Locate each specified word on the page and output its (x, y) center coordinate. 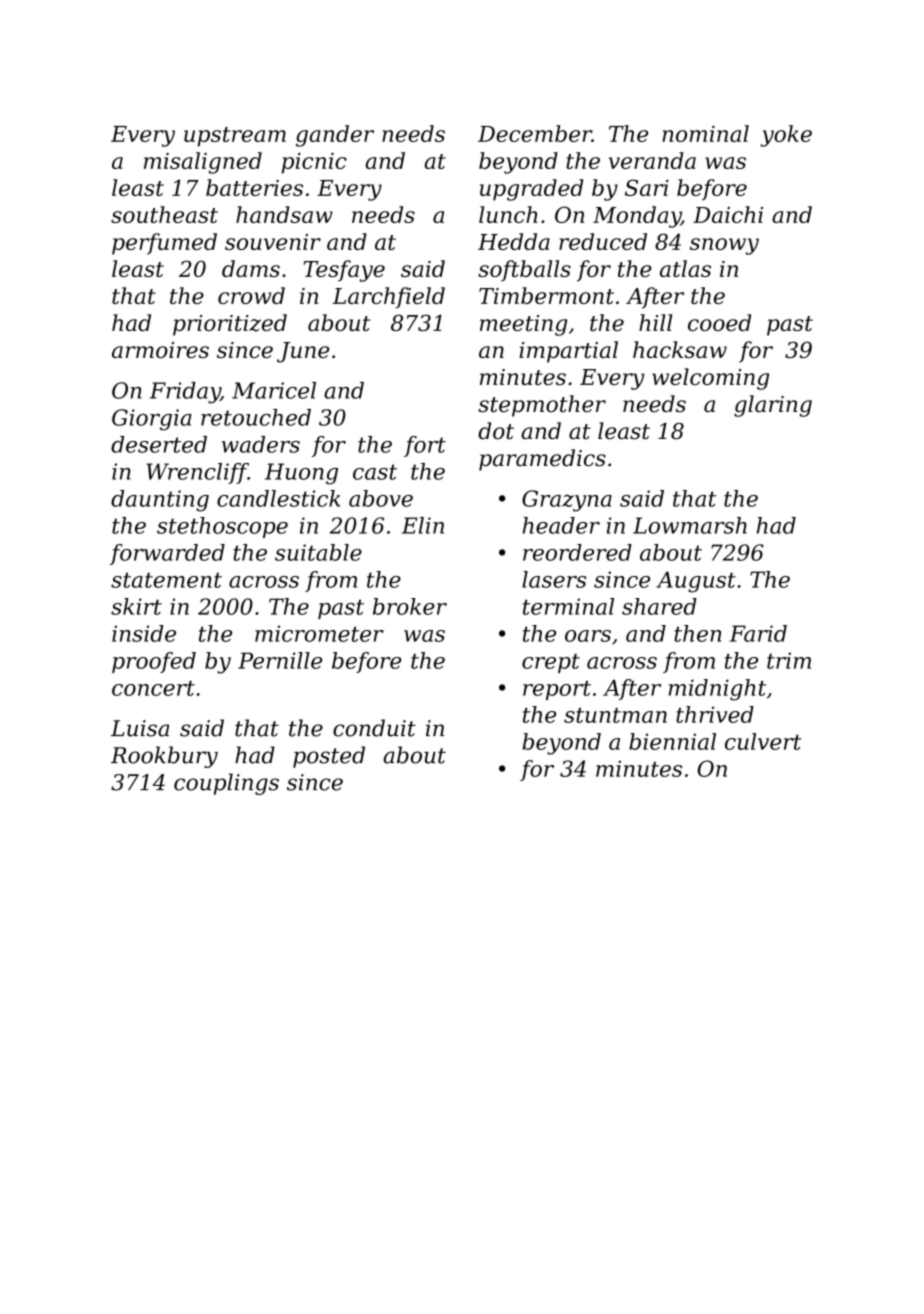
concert (153, 688)
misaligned (203, 163)
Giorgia (152, 420)
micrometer (319, 633)
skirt (136, 606)
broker (410, 606)
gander (335, 136)
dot (496, 431)
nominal (705, 133)
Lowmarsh (690, 525)
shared (659, 606)
